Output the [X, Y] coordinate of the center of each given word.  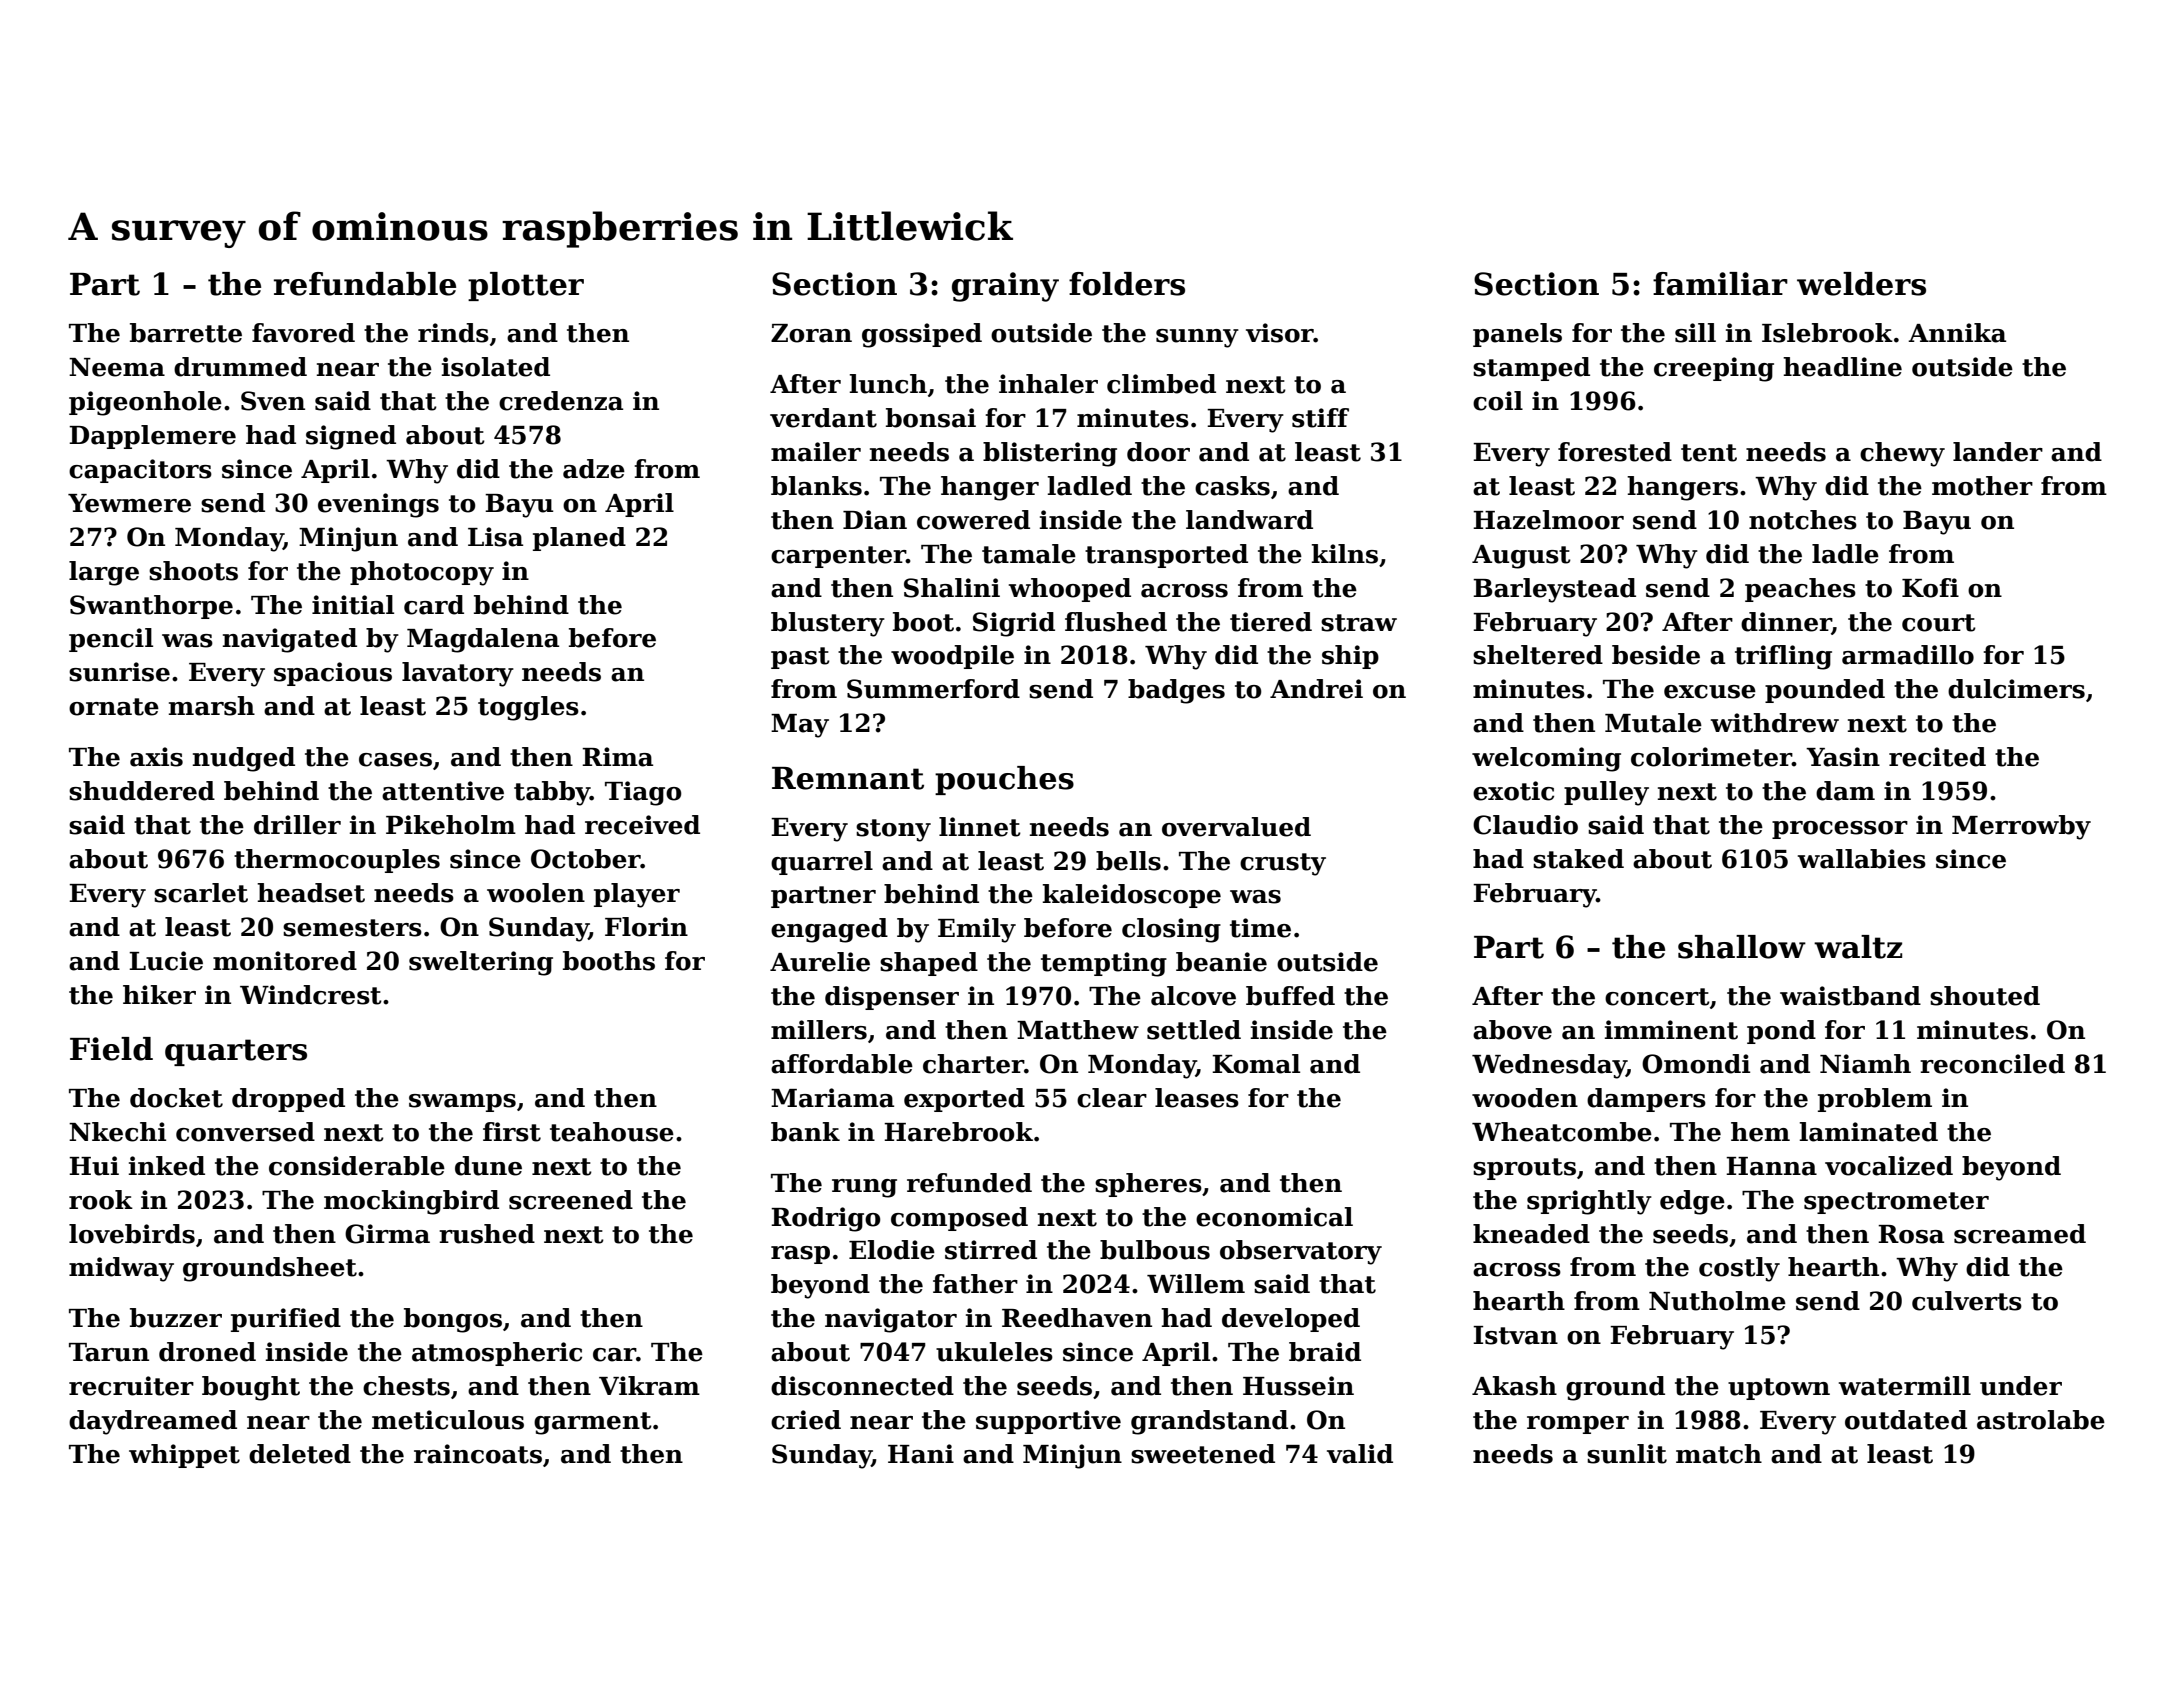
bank [805, 1132]
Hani [921, 1454]
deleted [300, 1454]
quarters [236, 1052]
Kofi [1930, 588]
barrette [186, 333]
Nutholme [1717, 1301]
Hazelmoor [1548, 520]
